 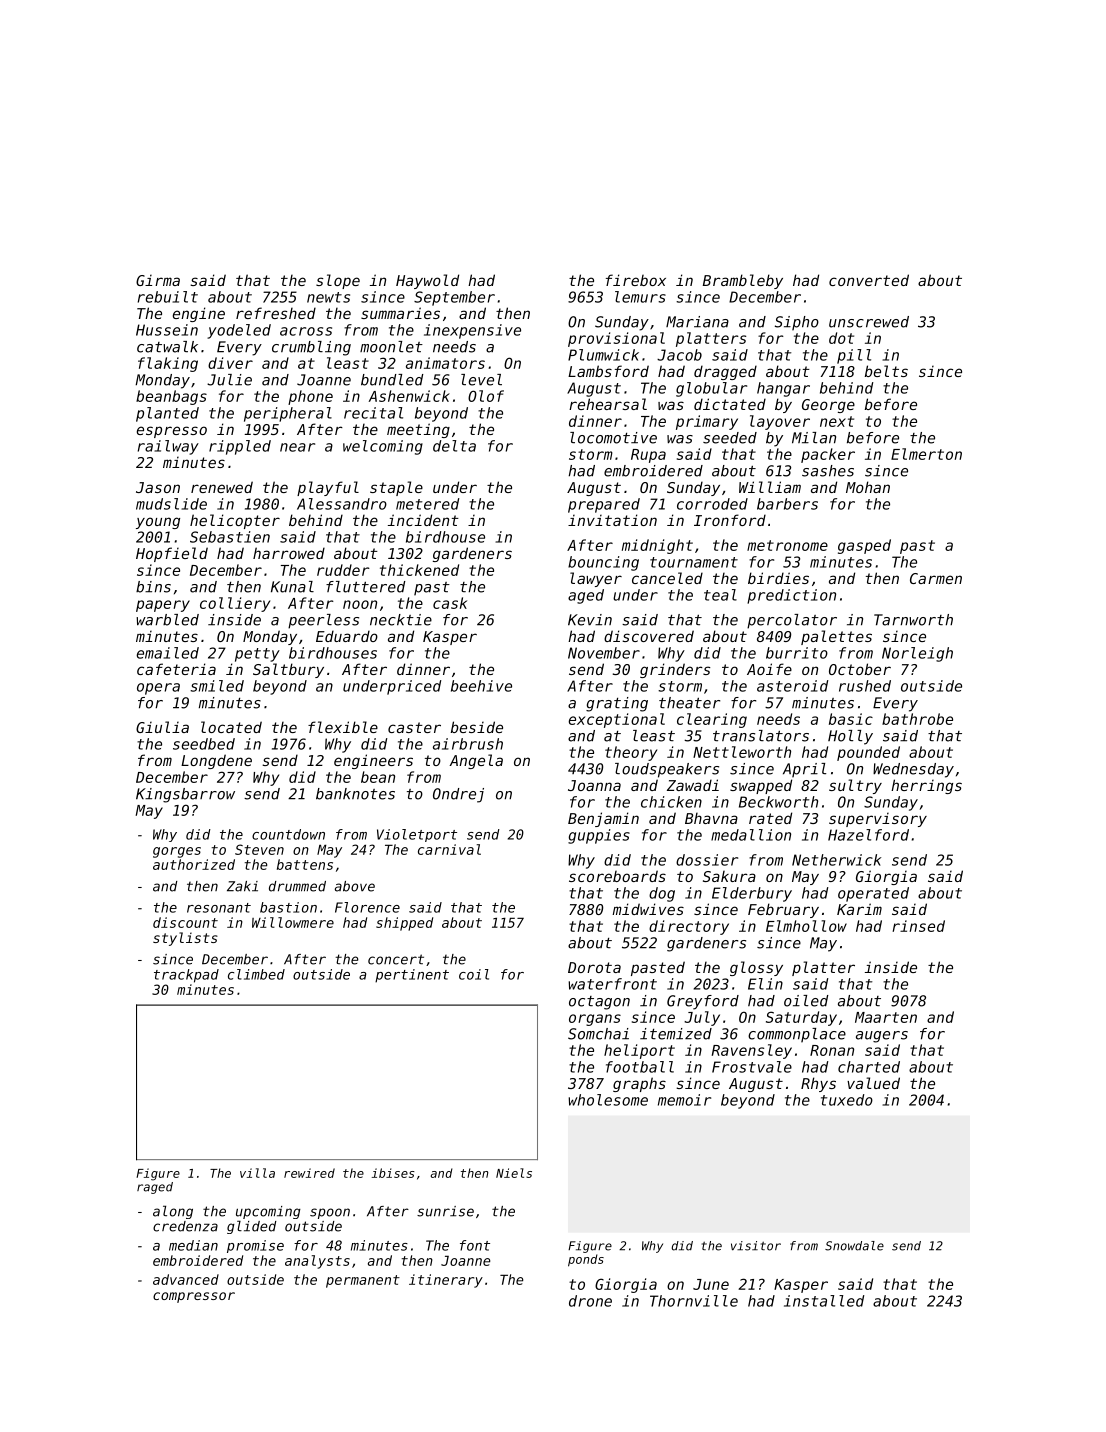 What do you see at coordinates (167, 347) in the document?
I see `catwalk` at bounding box center [167, 347].
